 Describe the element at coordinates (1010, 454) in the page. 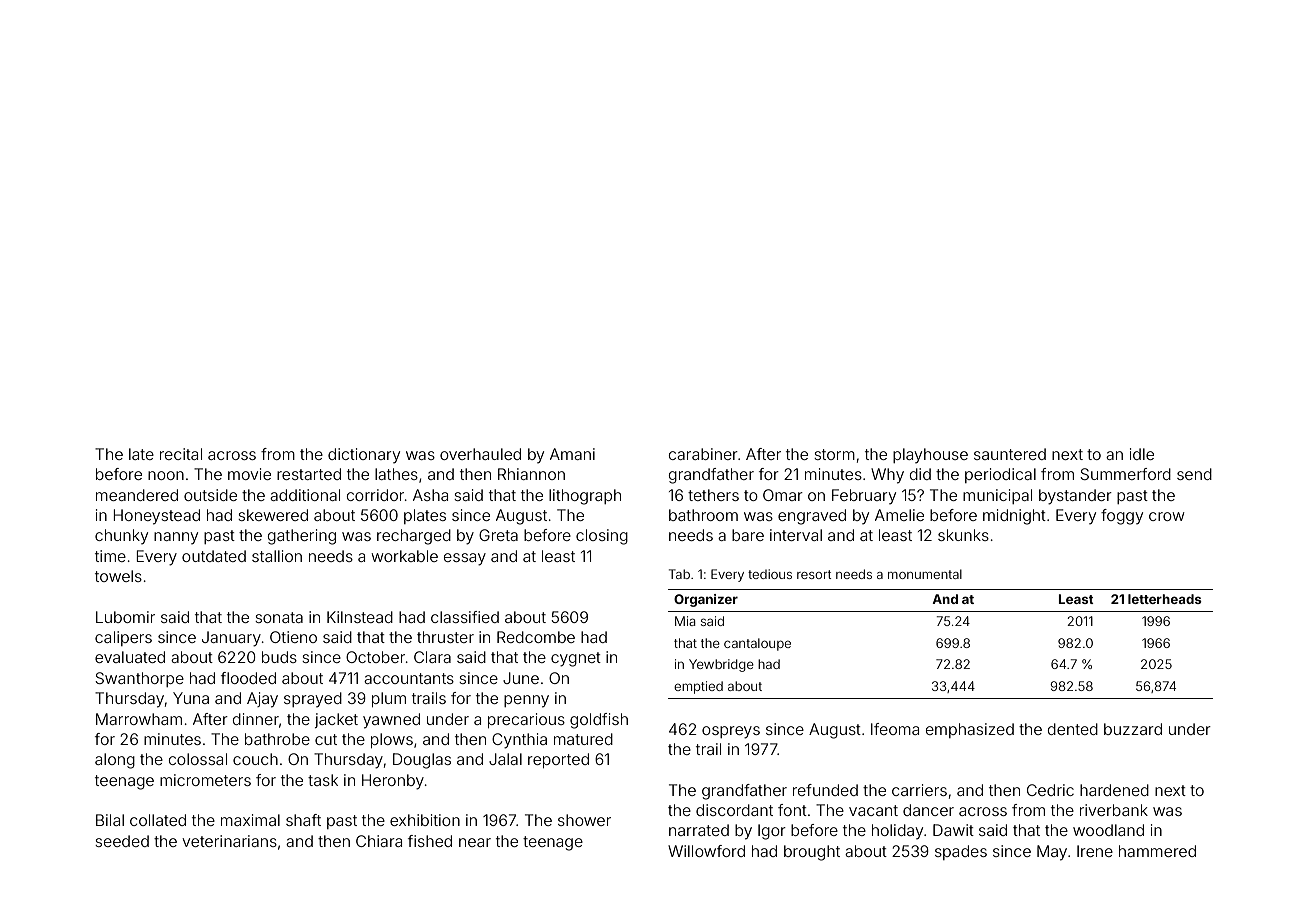

I see `sauntered` at that location.
